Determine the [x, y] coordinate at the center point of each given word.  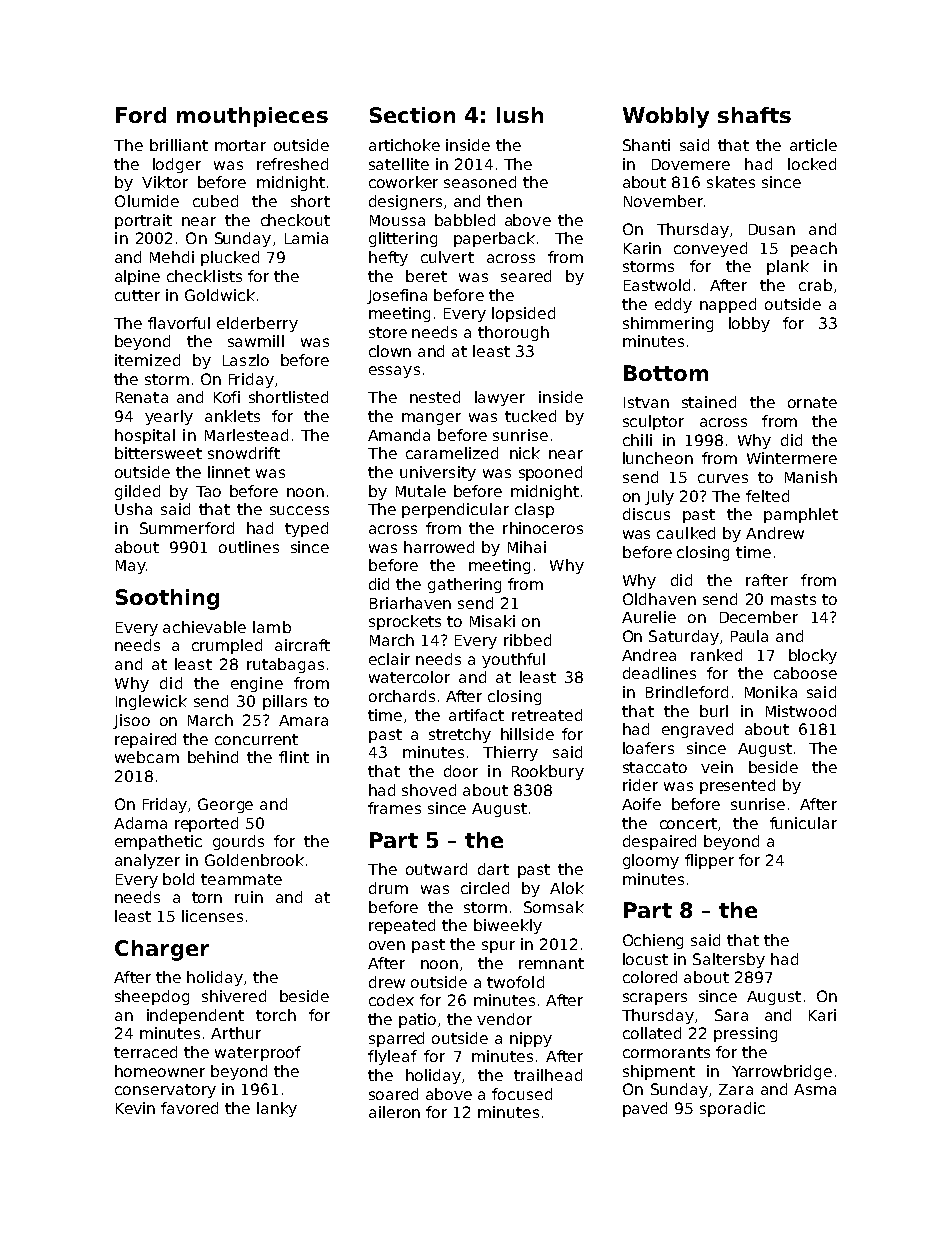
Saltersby [729, 960]
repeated [402, 926]
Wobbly [666, 117]
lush [520, 115]
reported [206, 824]
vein [717, 767]
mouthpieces [252, 117]
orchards [402, 696]
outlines [249, 547]
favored [189, 1108]
